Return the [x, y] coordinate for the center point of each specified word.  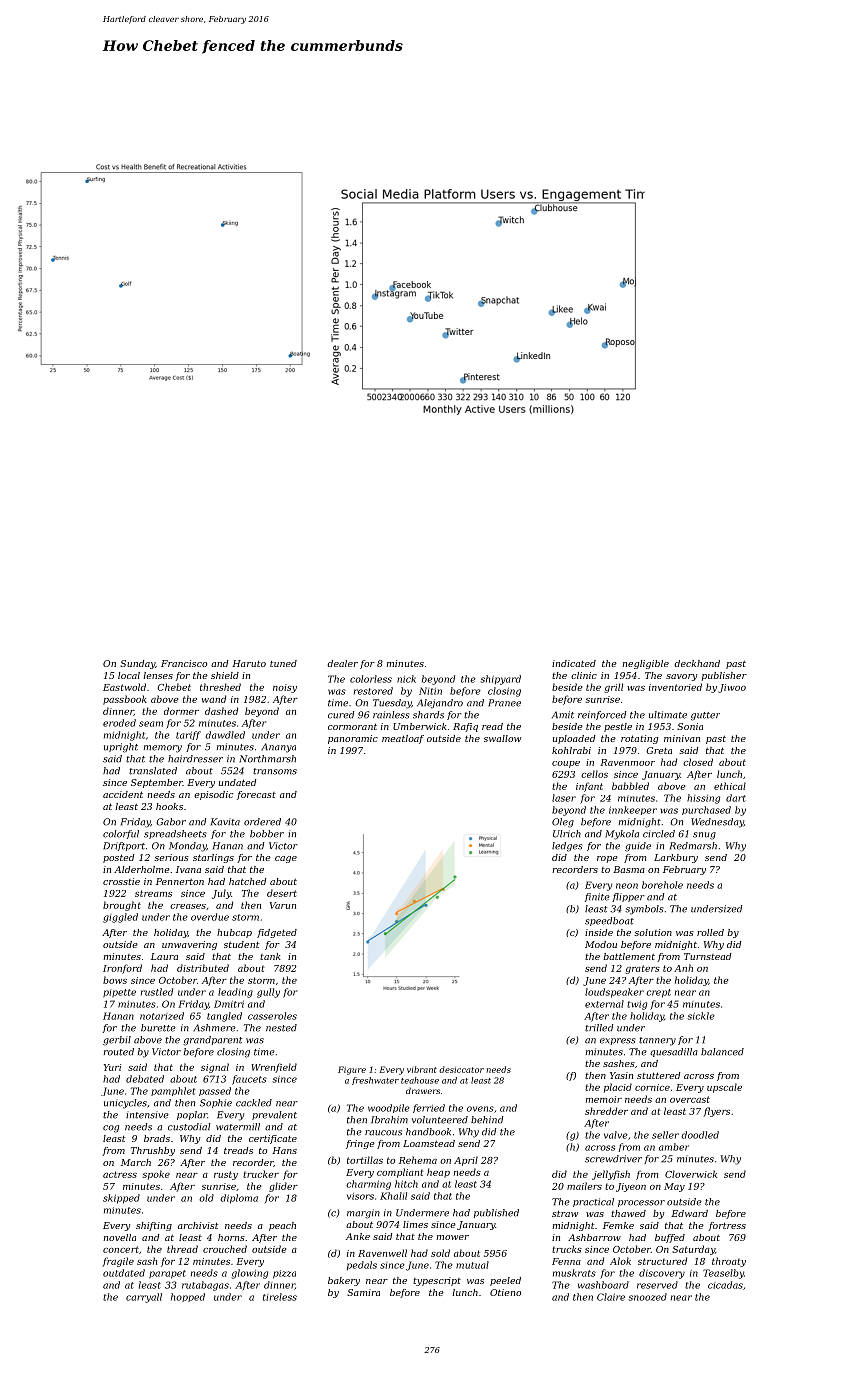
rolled [710, 932]
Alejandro [440, 704]
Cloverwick [691, 1174]
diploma [239, 1199]
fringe [360, 1144]
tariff [188, 735]
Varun [283, 905]
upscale [724, 1088]
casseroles [272, 1016]
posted [118, 858]
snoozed [648, 1297]
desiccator [461, 1069]
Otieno [505, 1292]
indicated [574, 663]
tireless [280, 1297]
